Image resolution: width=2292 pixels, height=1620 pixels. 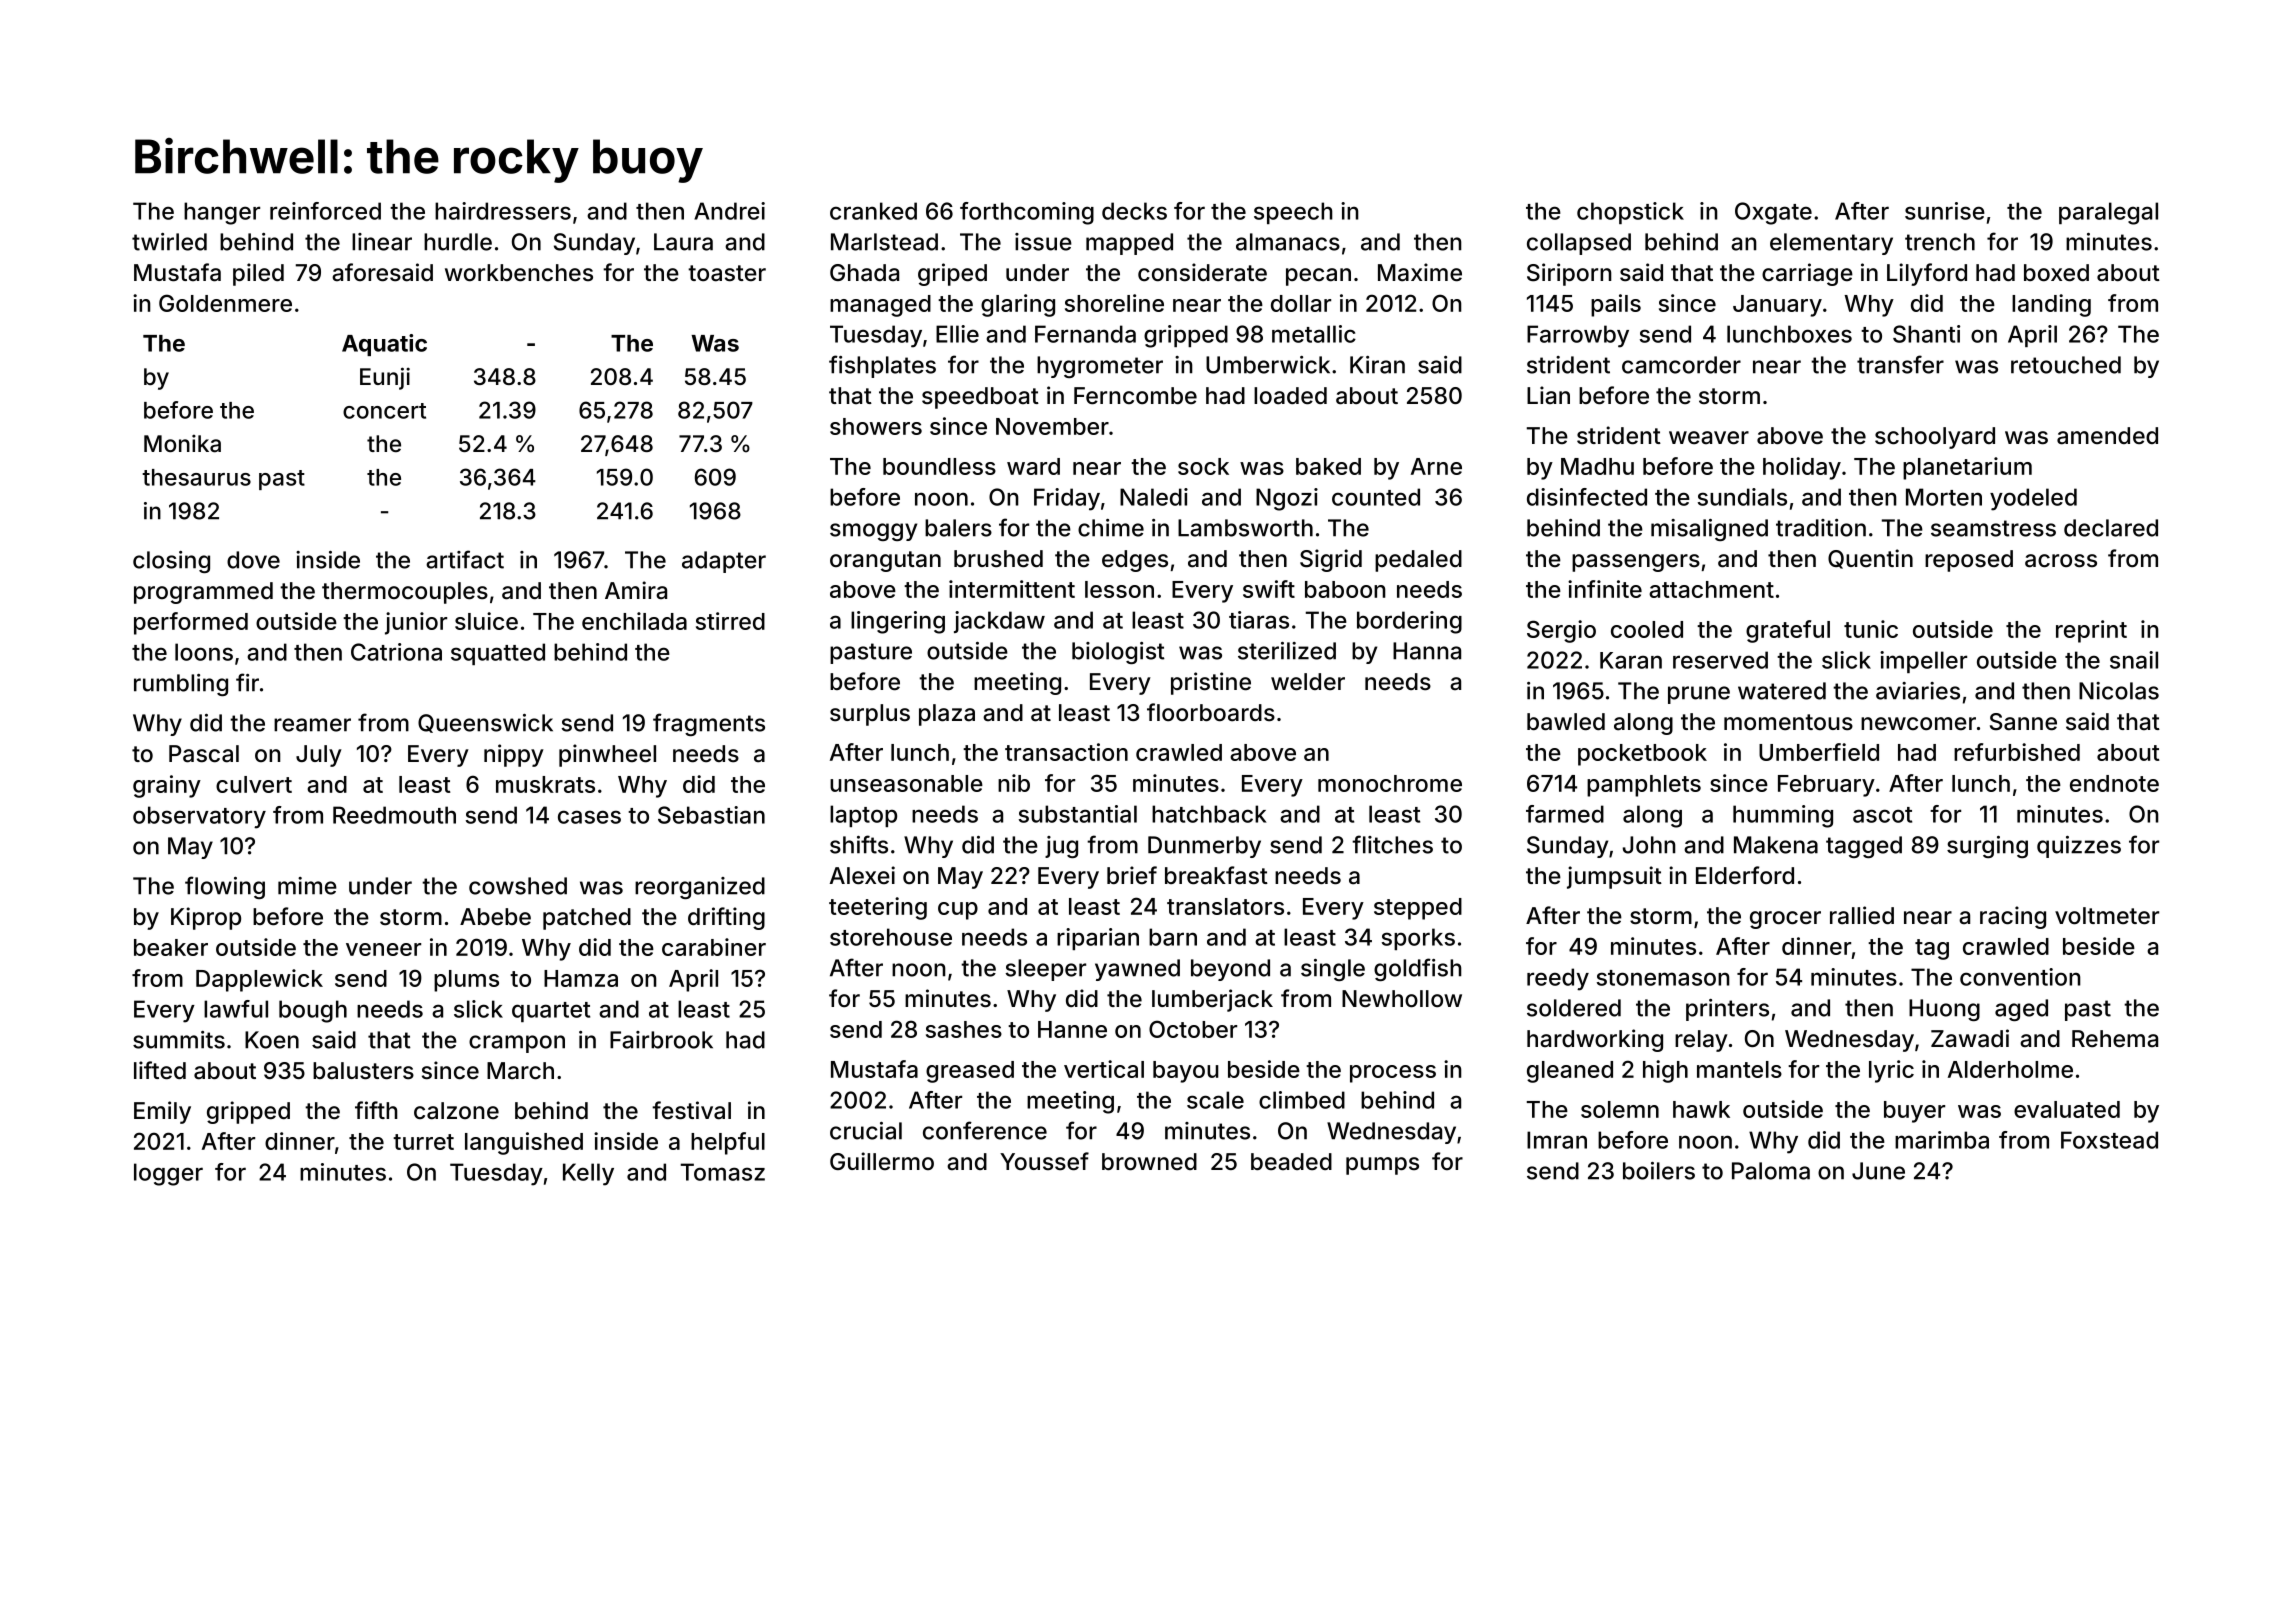 I want to click on boilers, so click(x=1659, y=1171).
